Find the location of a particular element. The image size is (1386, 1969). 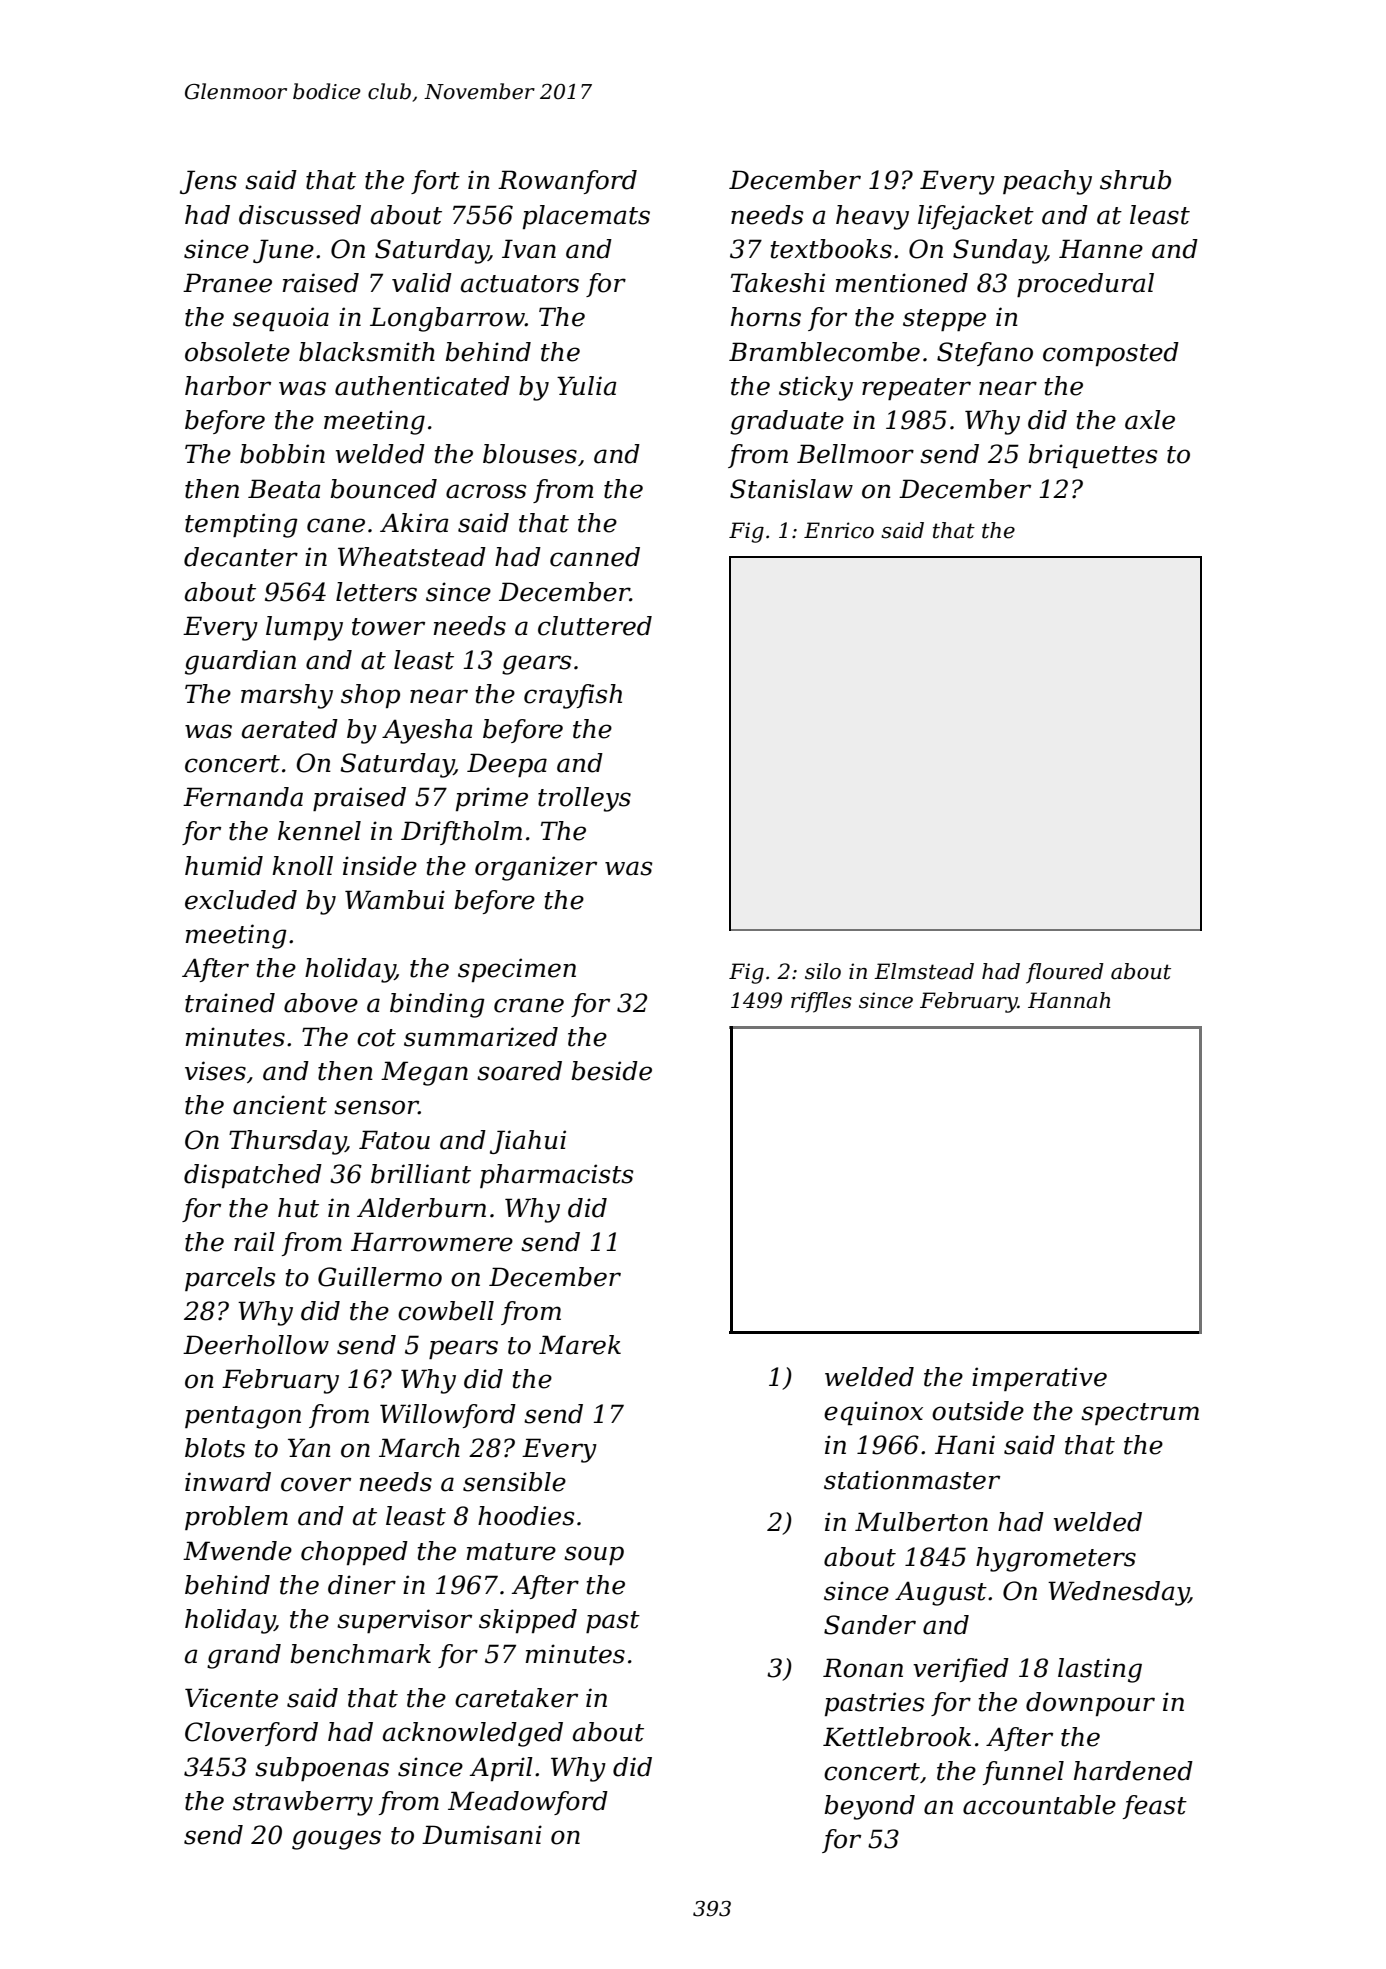

subpoenas is located at coordinates (322, 1769).
